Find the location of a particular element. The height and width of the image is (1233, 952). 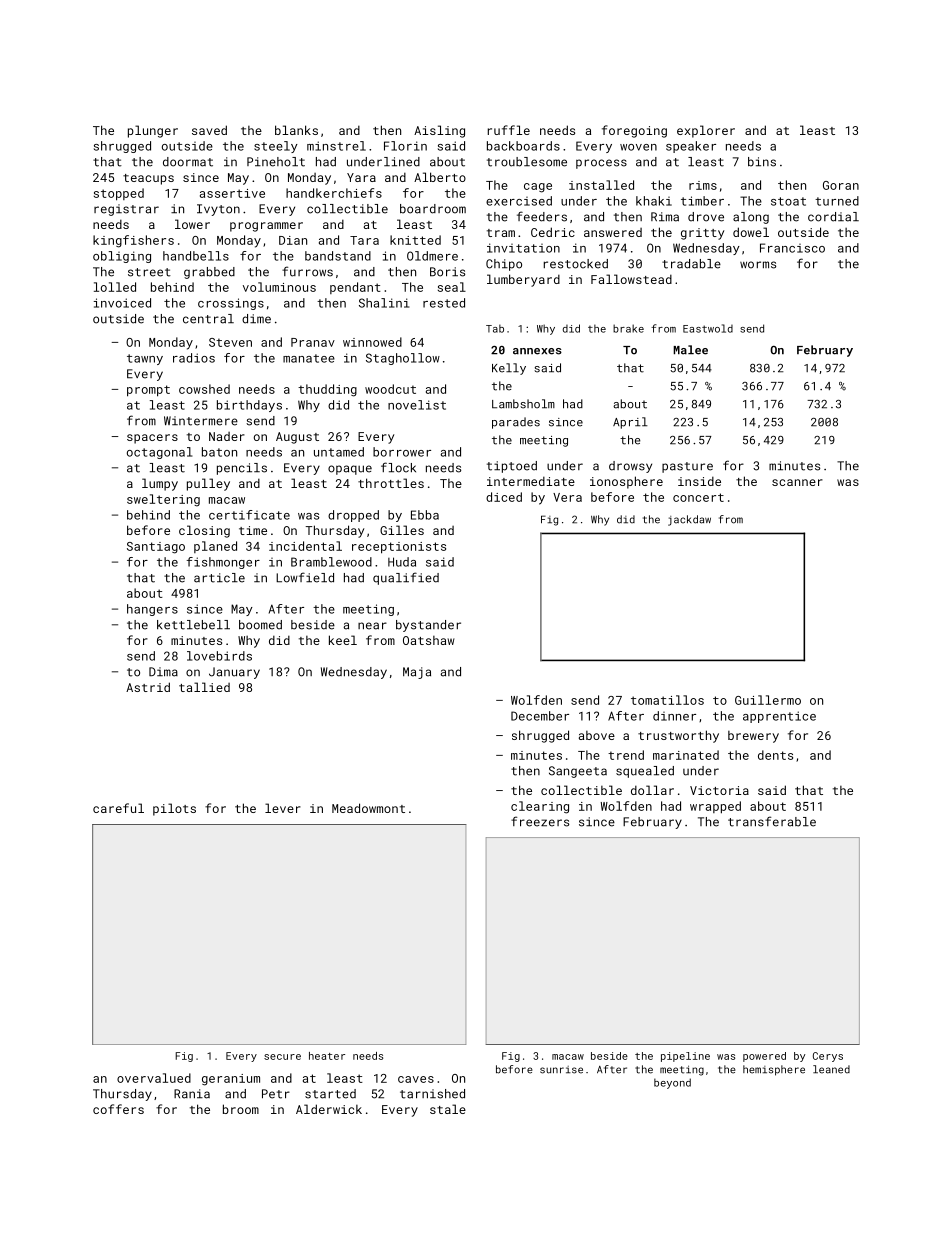

saved is located at coordinates (209, 130).
